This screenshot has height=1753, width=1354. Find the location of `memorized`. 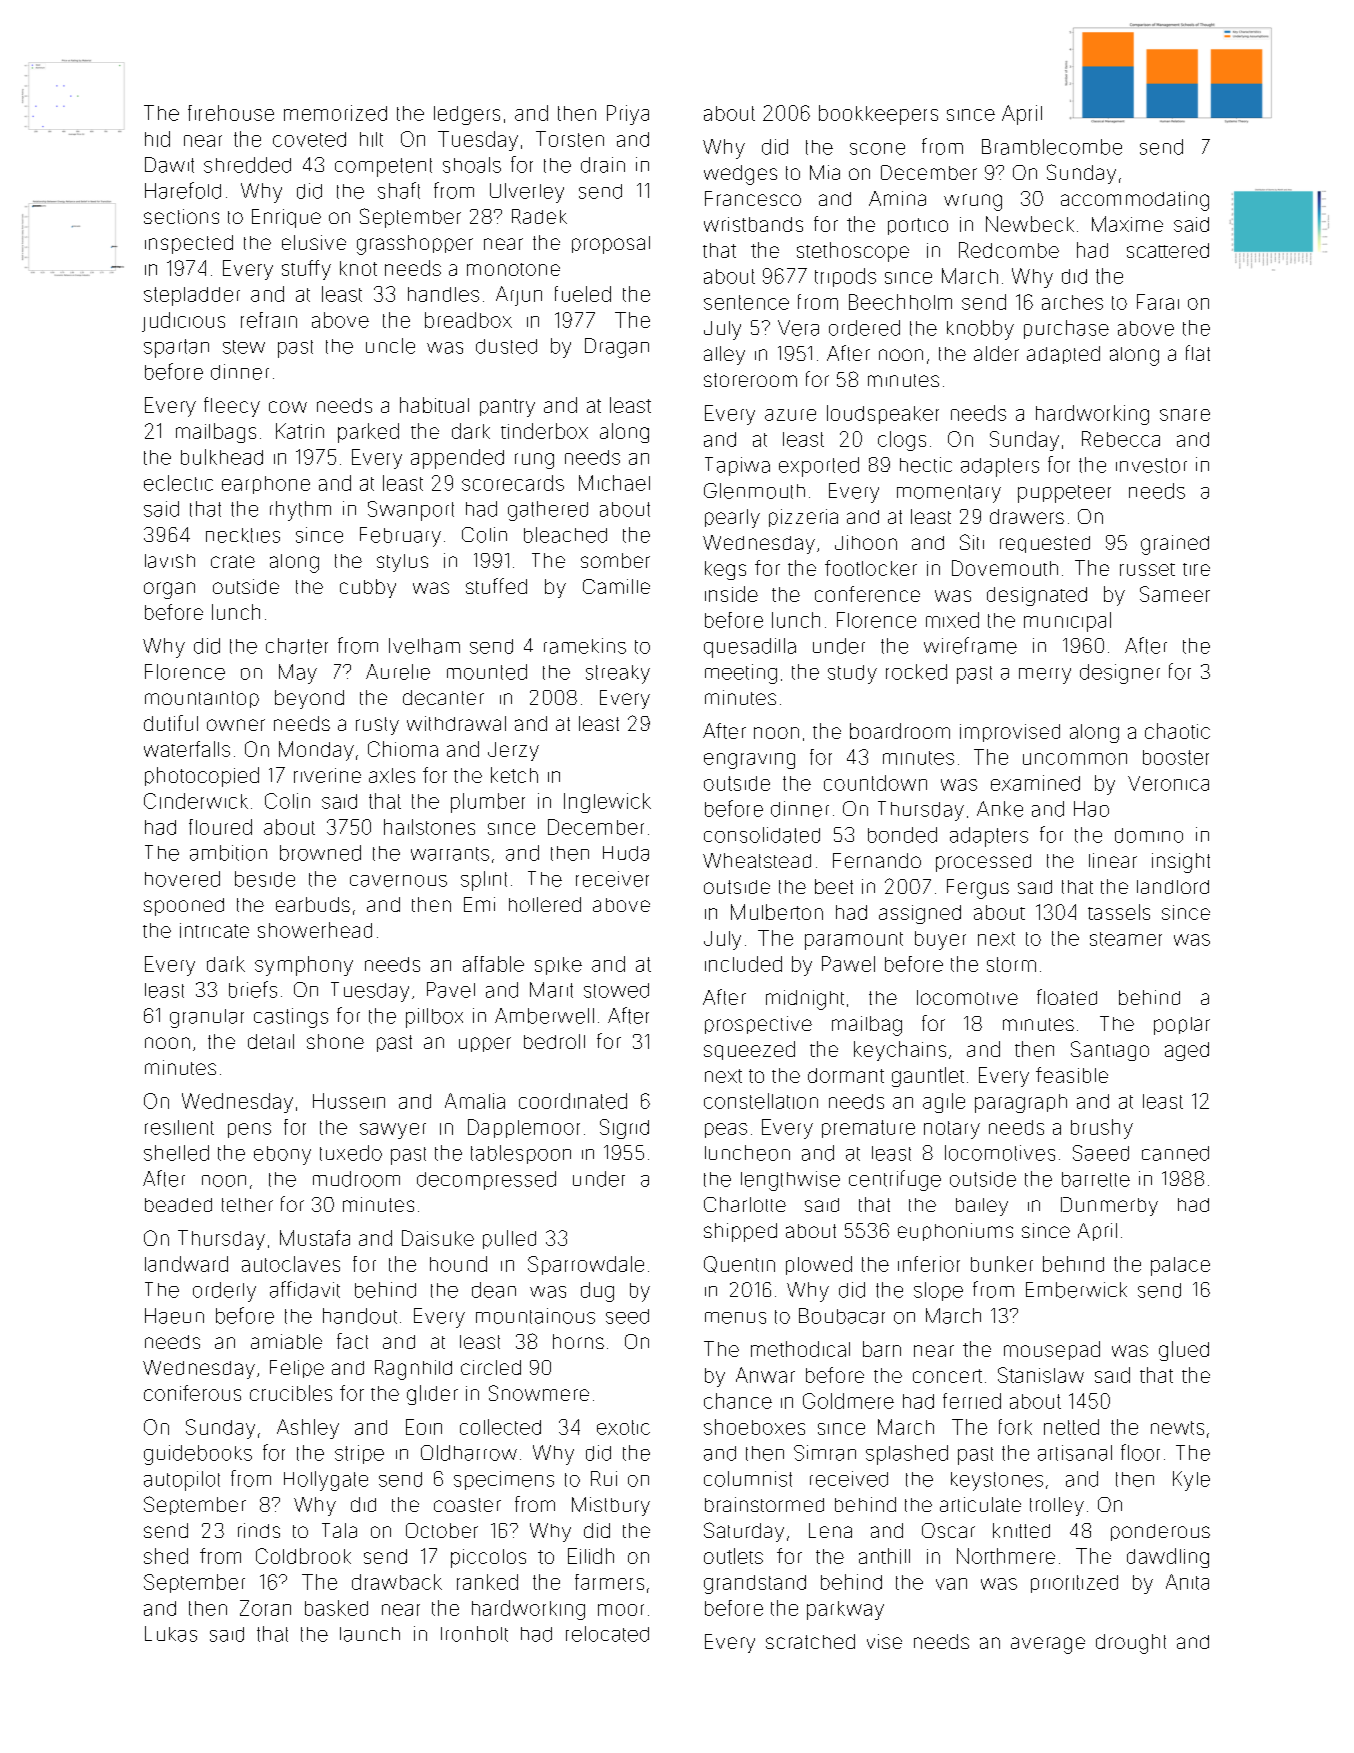

memorized is located at coordinates (335, 113).
